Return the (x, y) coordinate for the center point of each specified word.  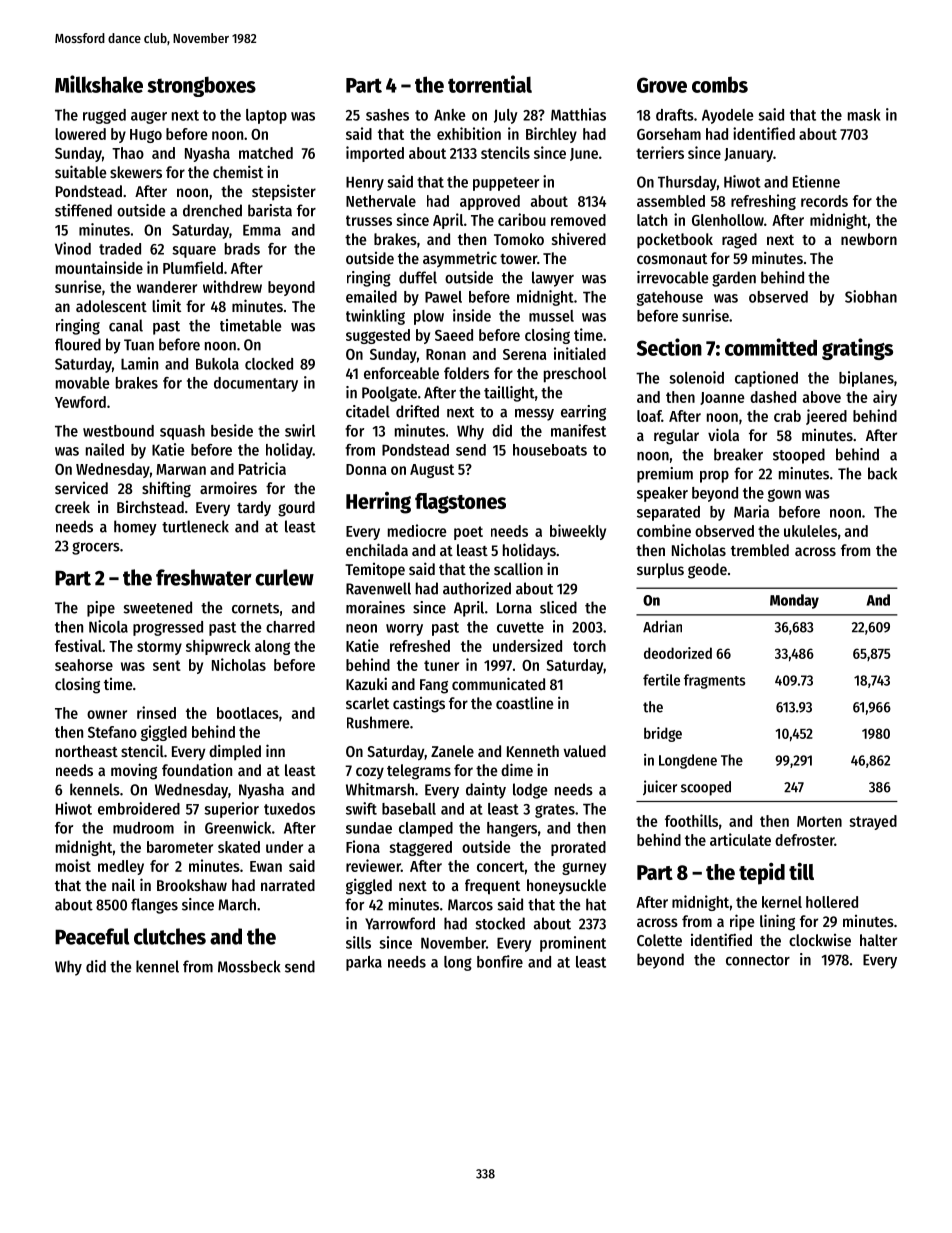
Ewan (266, 866)
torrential (490, 84)
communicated (498, 683)
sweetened (157, 607)
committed (771, 347)
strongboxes (202, 86)
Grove (662, 85)
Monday (794, 601)
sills (358, 942)
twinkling (375, 317)
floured (78, 344)
